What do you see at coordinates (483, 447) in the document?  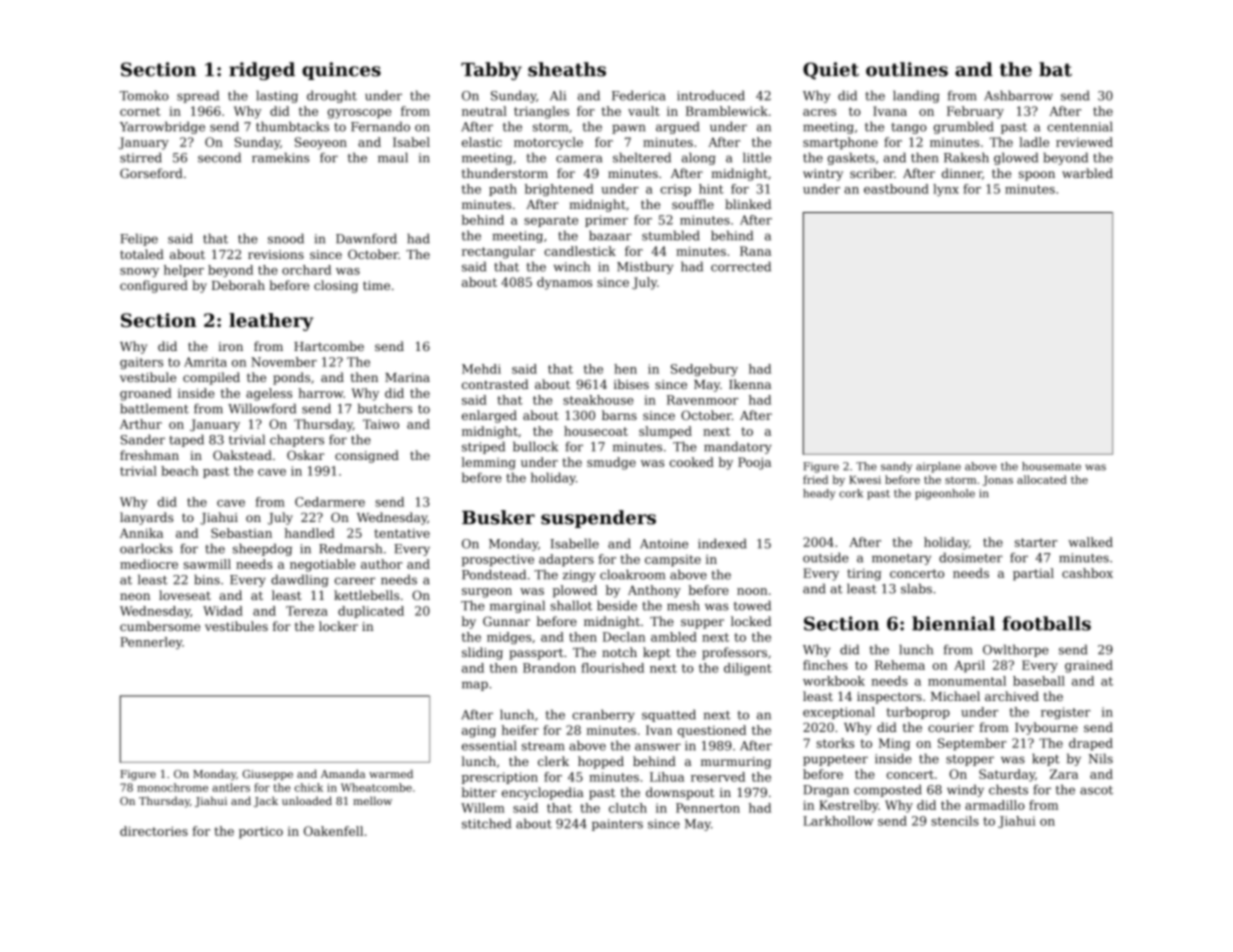 I see `striped` at bounding box center [483, 447].
